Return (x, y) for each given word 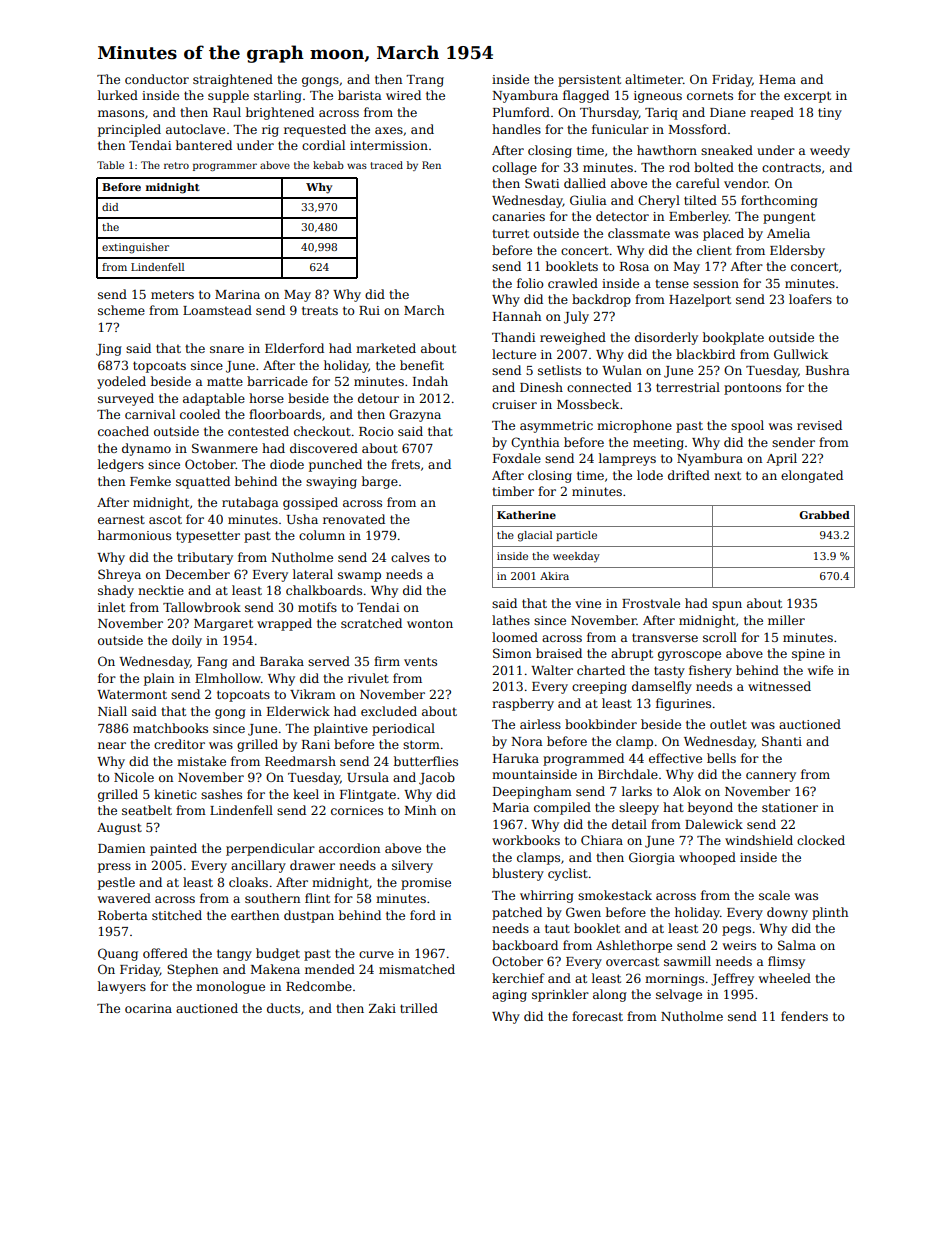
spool (747, 426)
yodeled (121, 382)
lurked (118, 95)
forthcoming (779, 201)
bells (721, 758)
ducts (283, 1008)
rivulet (368, 678)
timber (513, 491)
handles (516, 129)
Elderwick (298, 711)
